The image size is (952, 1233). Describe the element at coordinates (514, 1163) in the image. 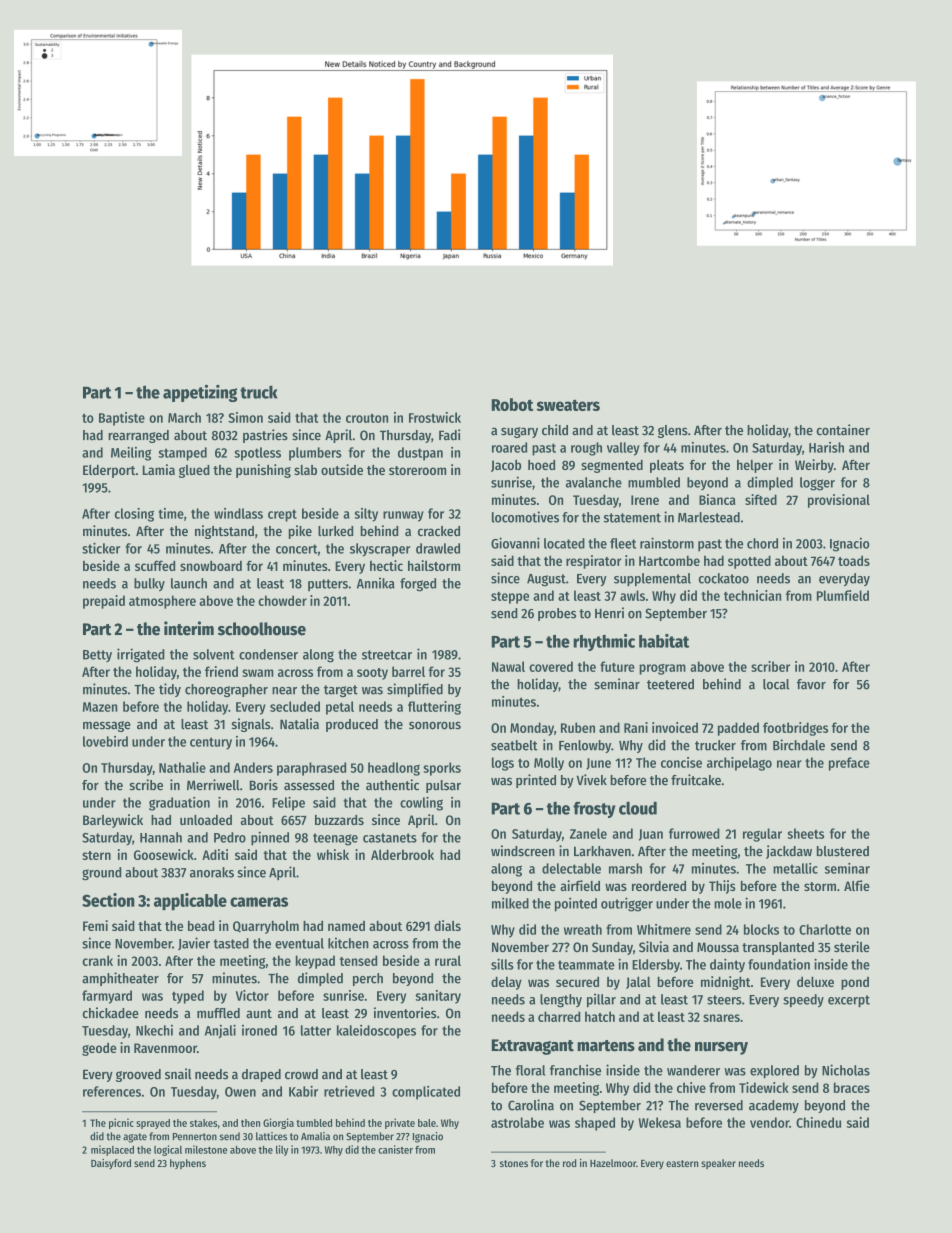

I see `stones` at that location.
